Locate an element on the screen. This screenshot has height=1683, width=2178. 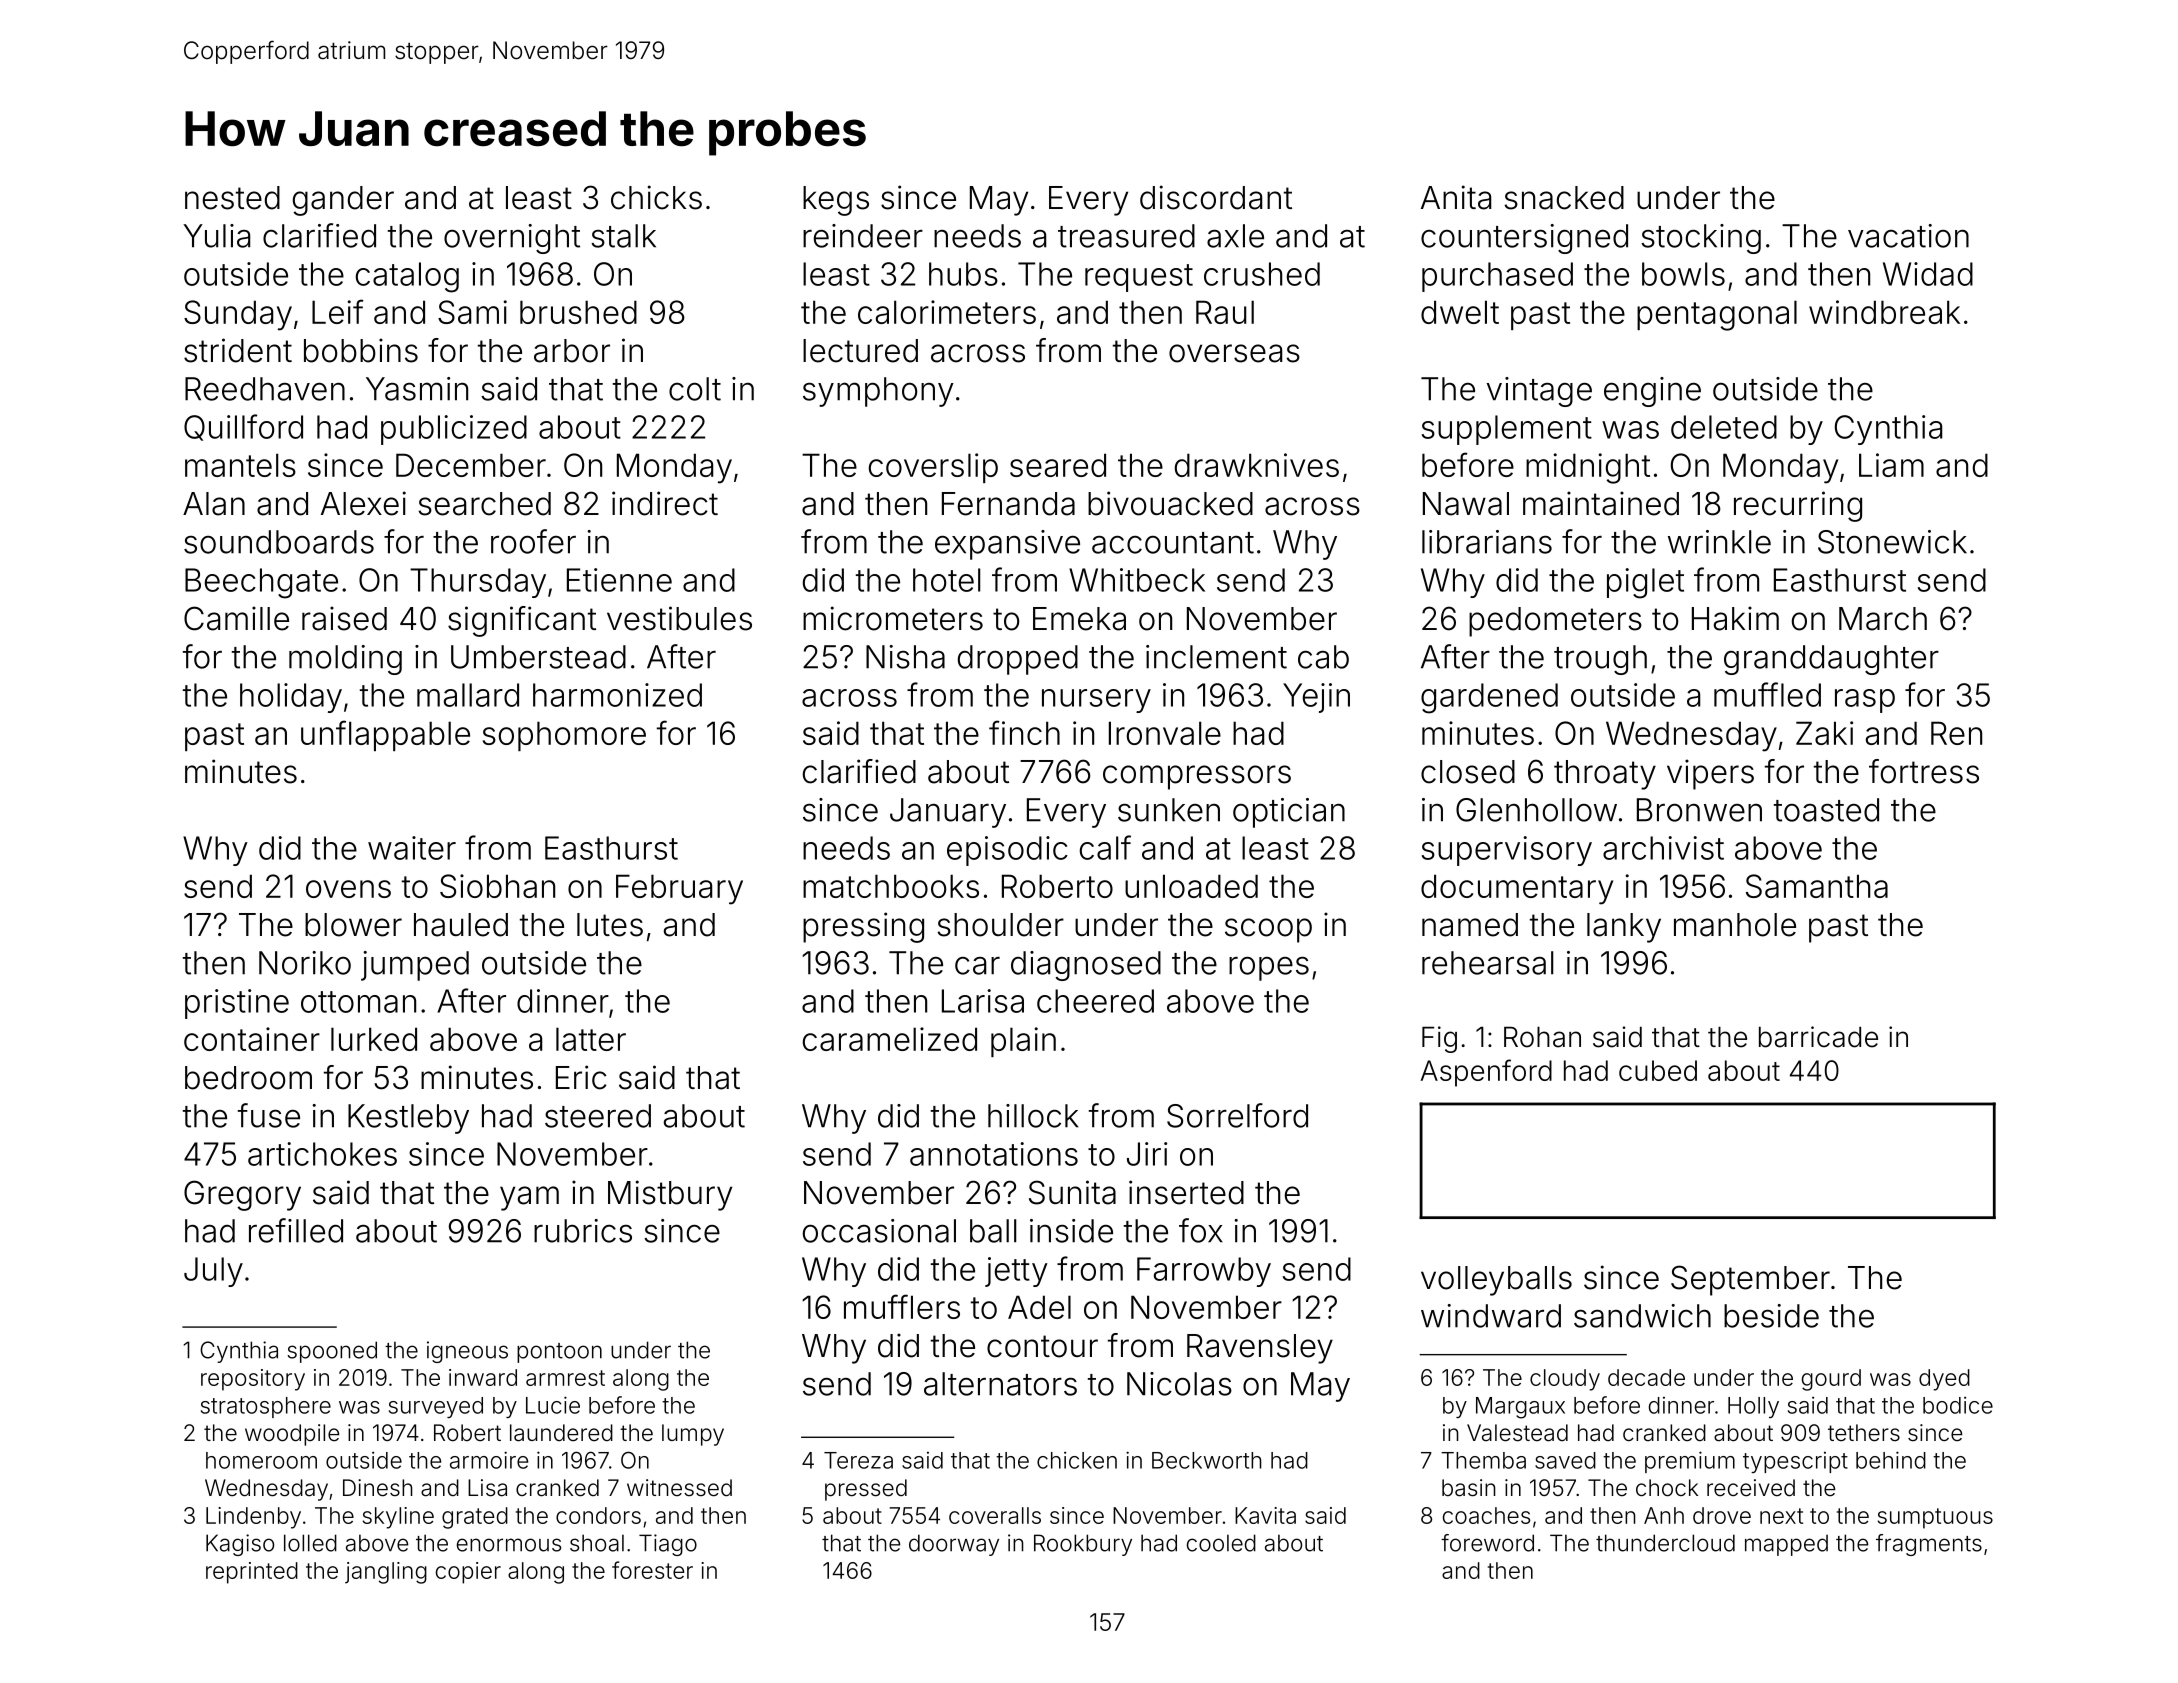
alternators is located at coordinates (1000, 1384).
